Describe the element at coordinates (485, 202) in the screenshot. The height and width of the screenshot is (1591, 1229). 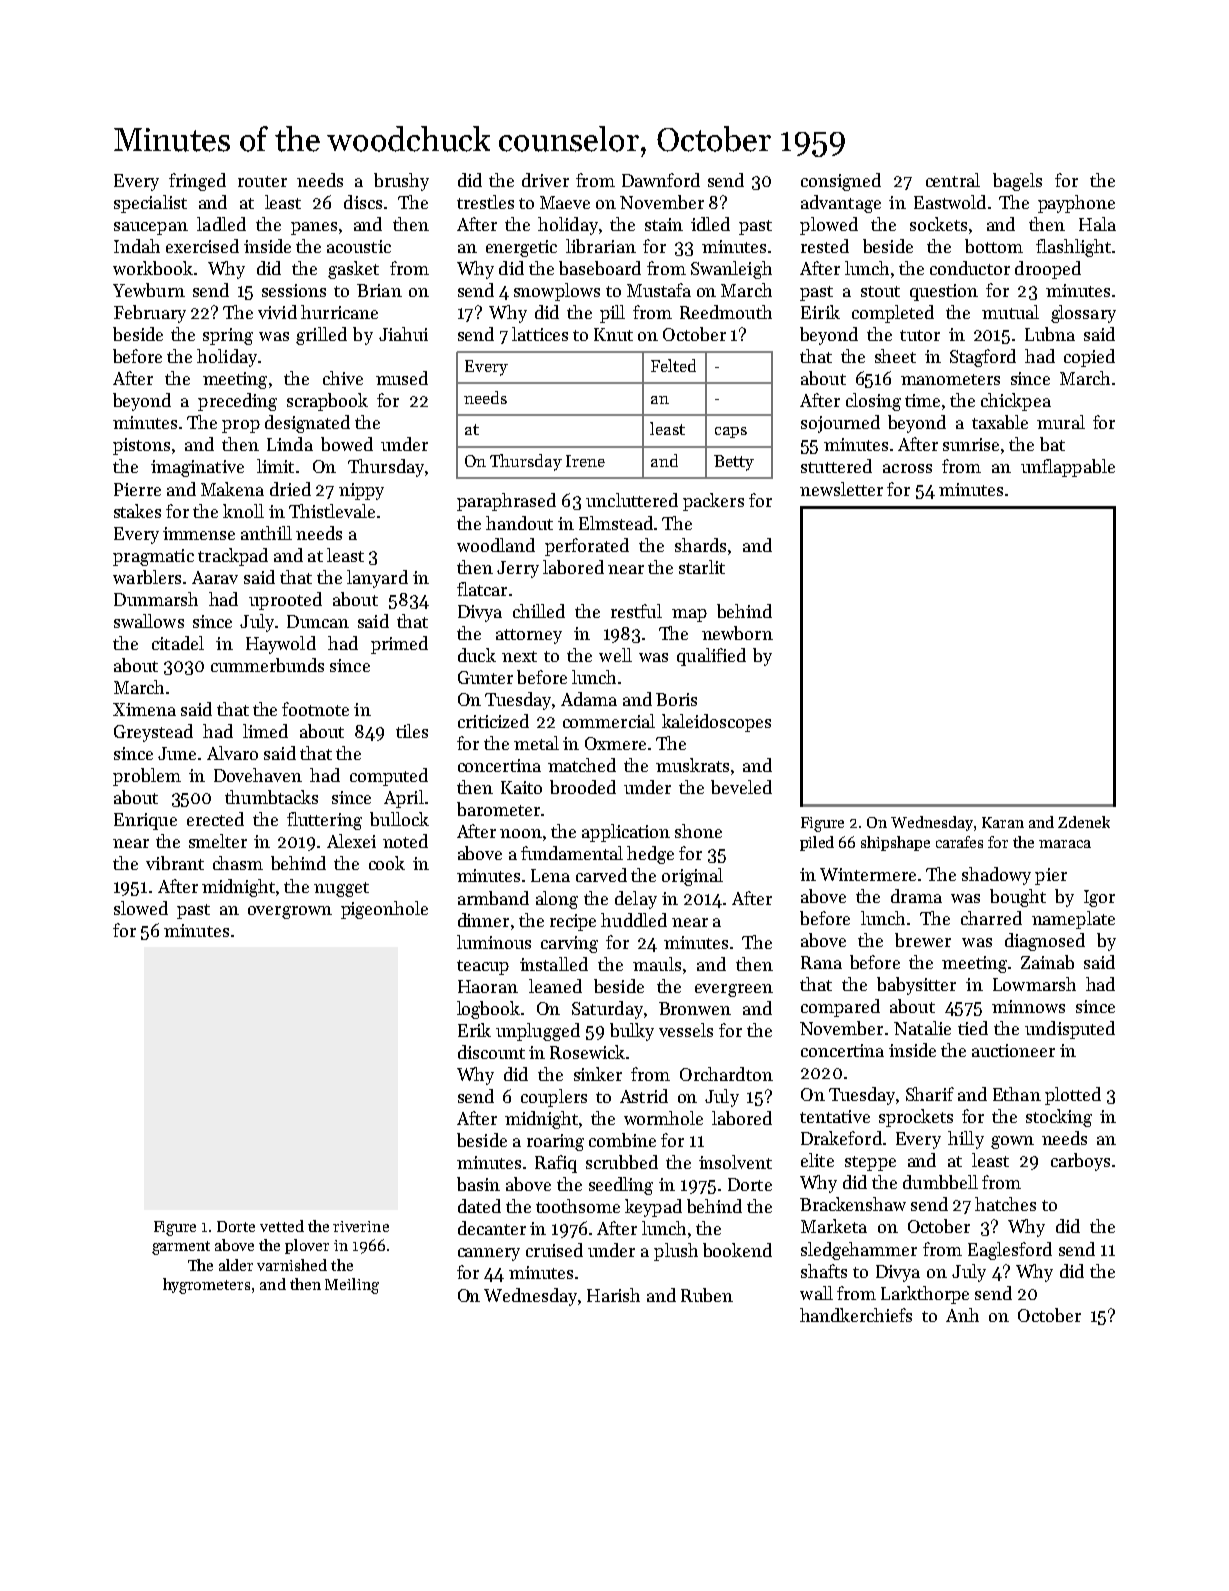
I see `trestles` at that location.
